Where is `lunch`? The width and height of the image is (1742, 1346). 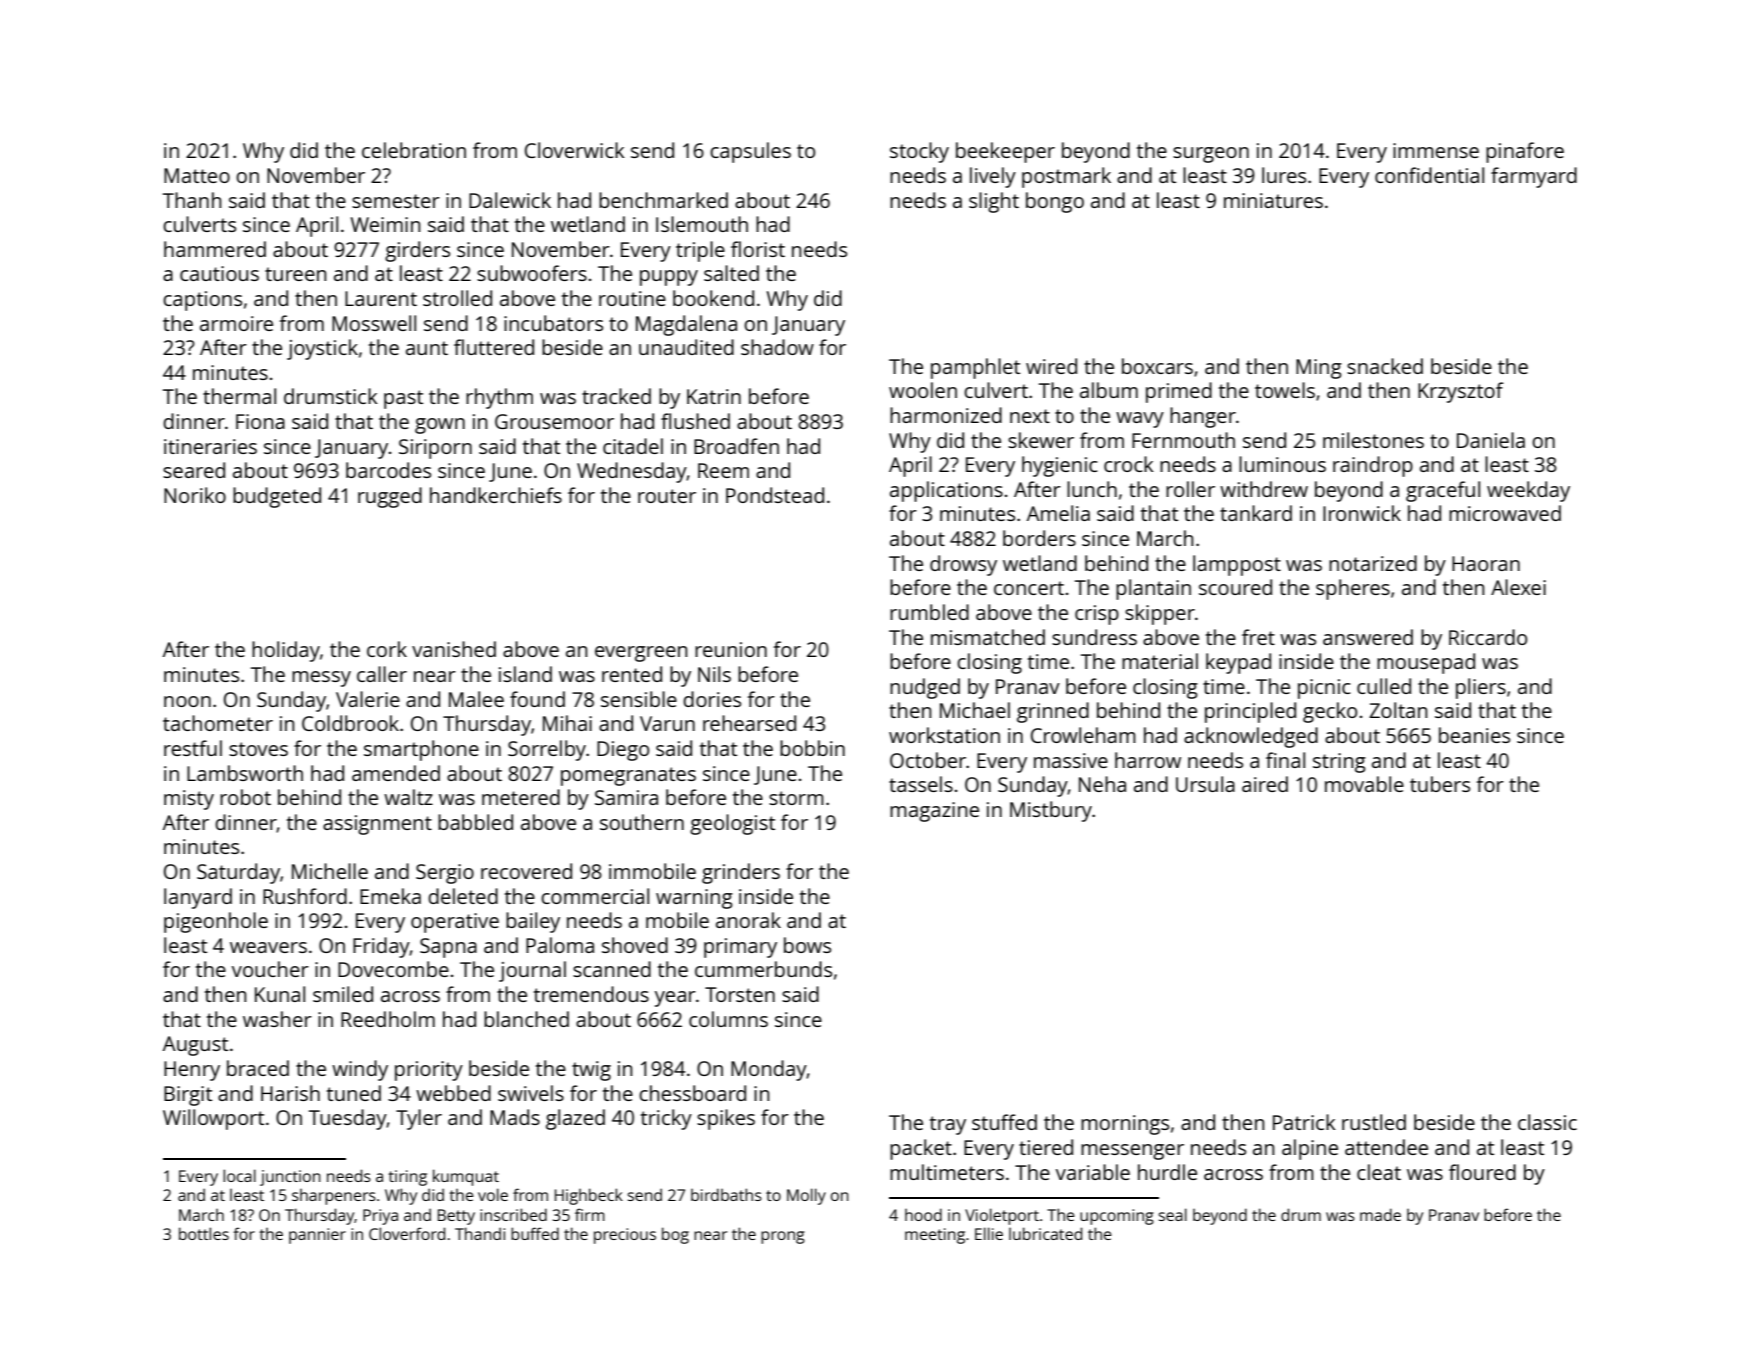
lunch is located at coordinates (1092, 489).
